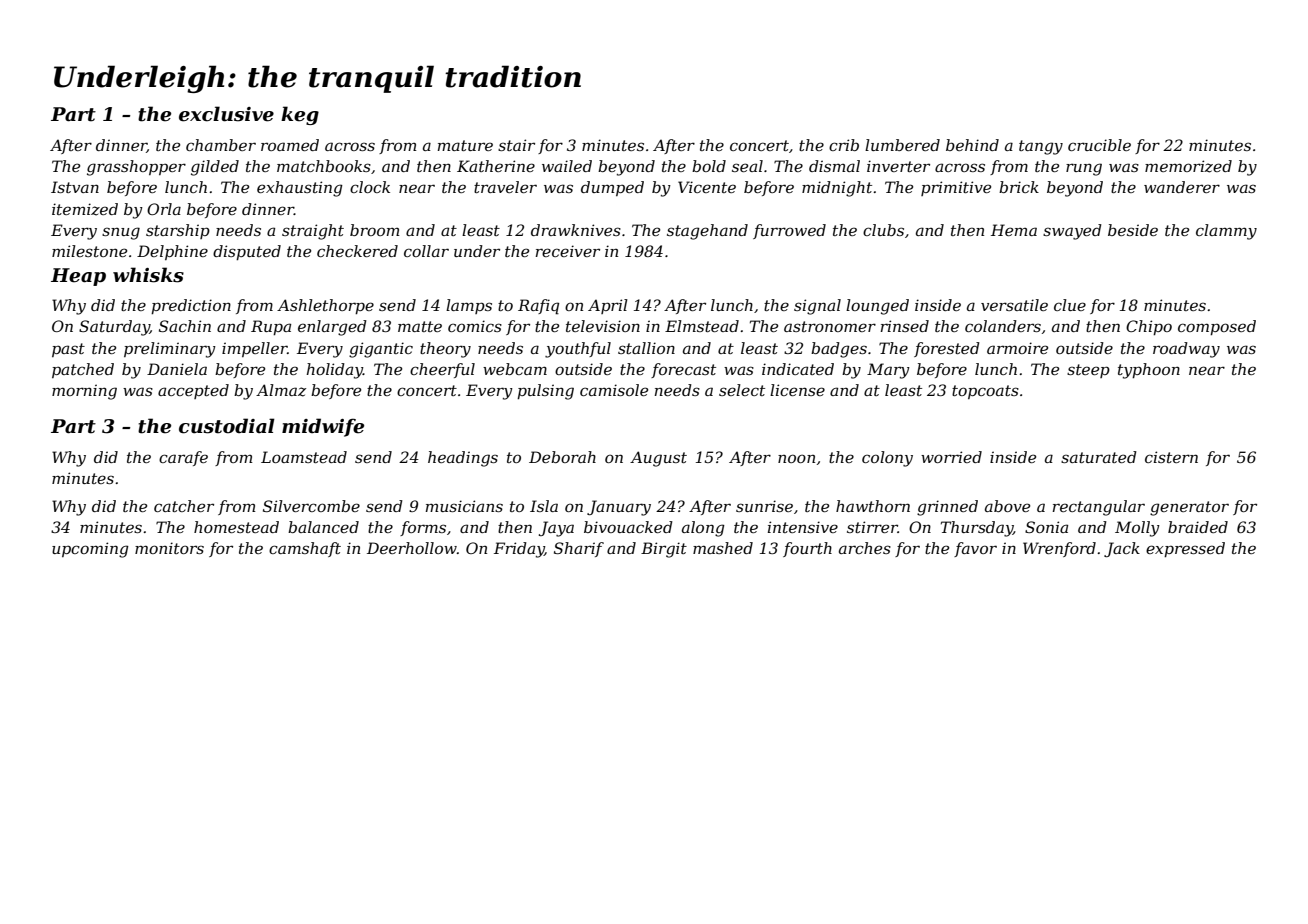 The image size is (1308, 924). What do you see at coordinates (370, 187) in the screenshot?
I see `clock` at bounding box center [370, 187].
